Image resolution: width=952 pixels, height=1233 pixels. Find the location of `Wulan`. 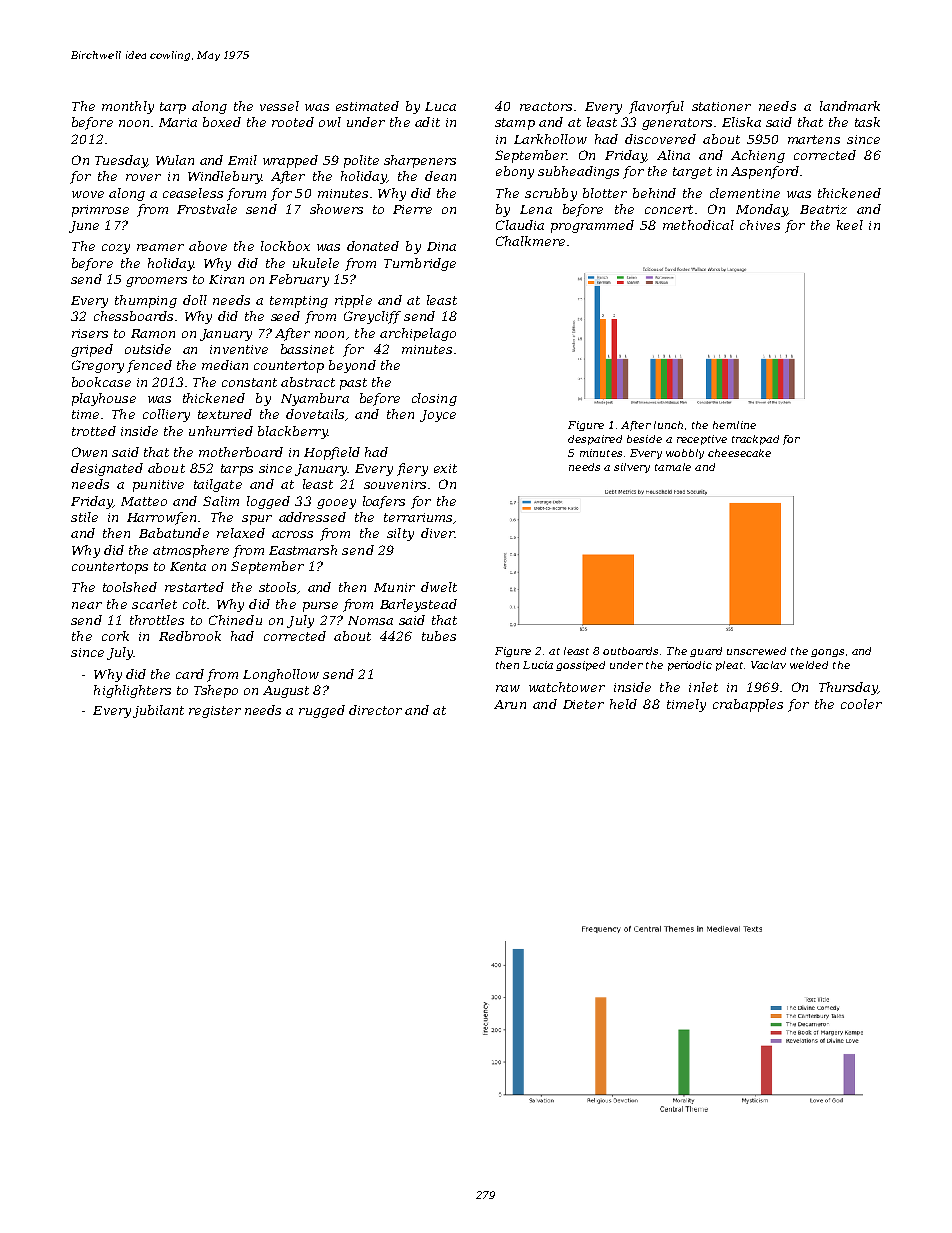

Wulan is located at coordinates (175, 160).
